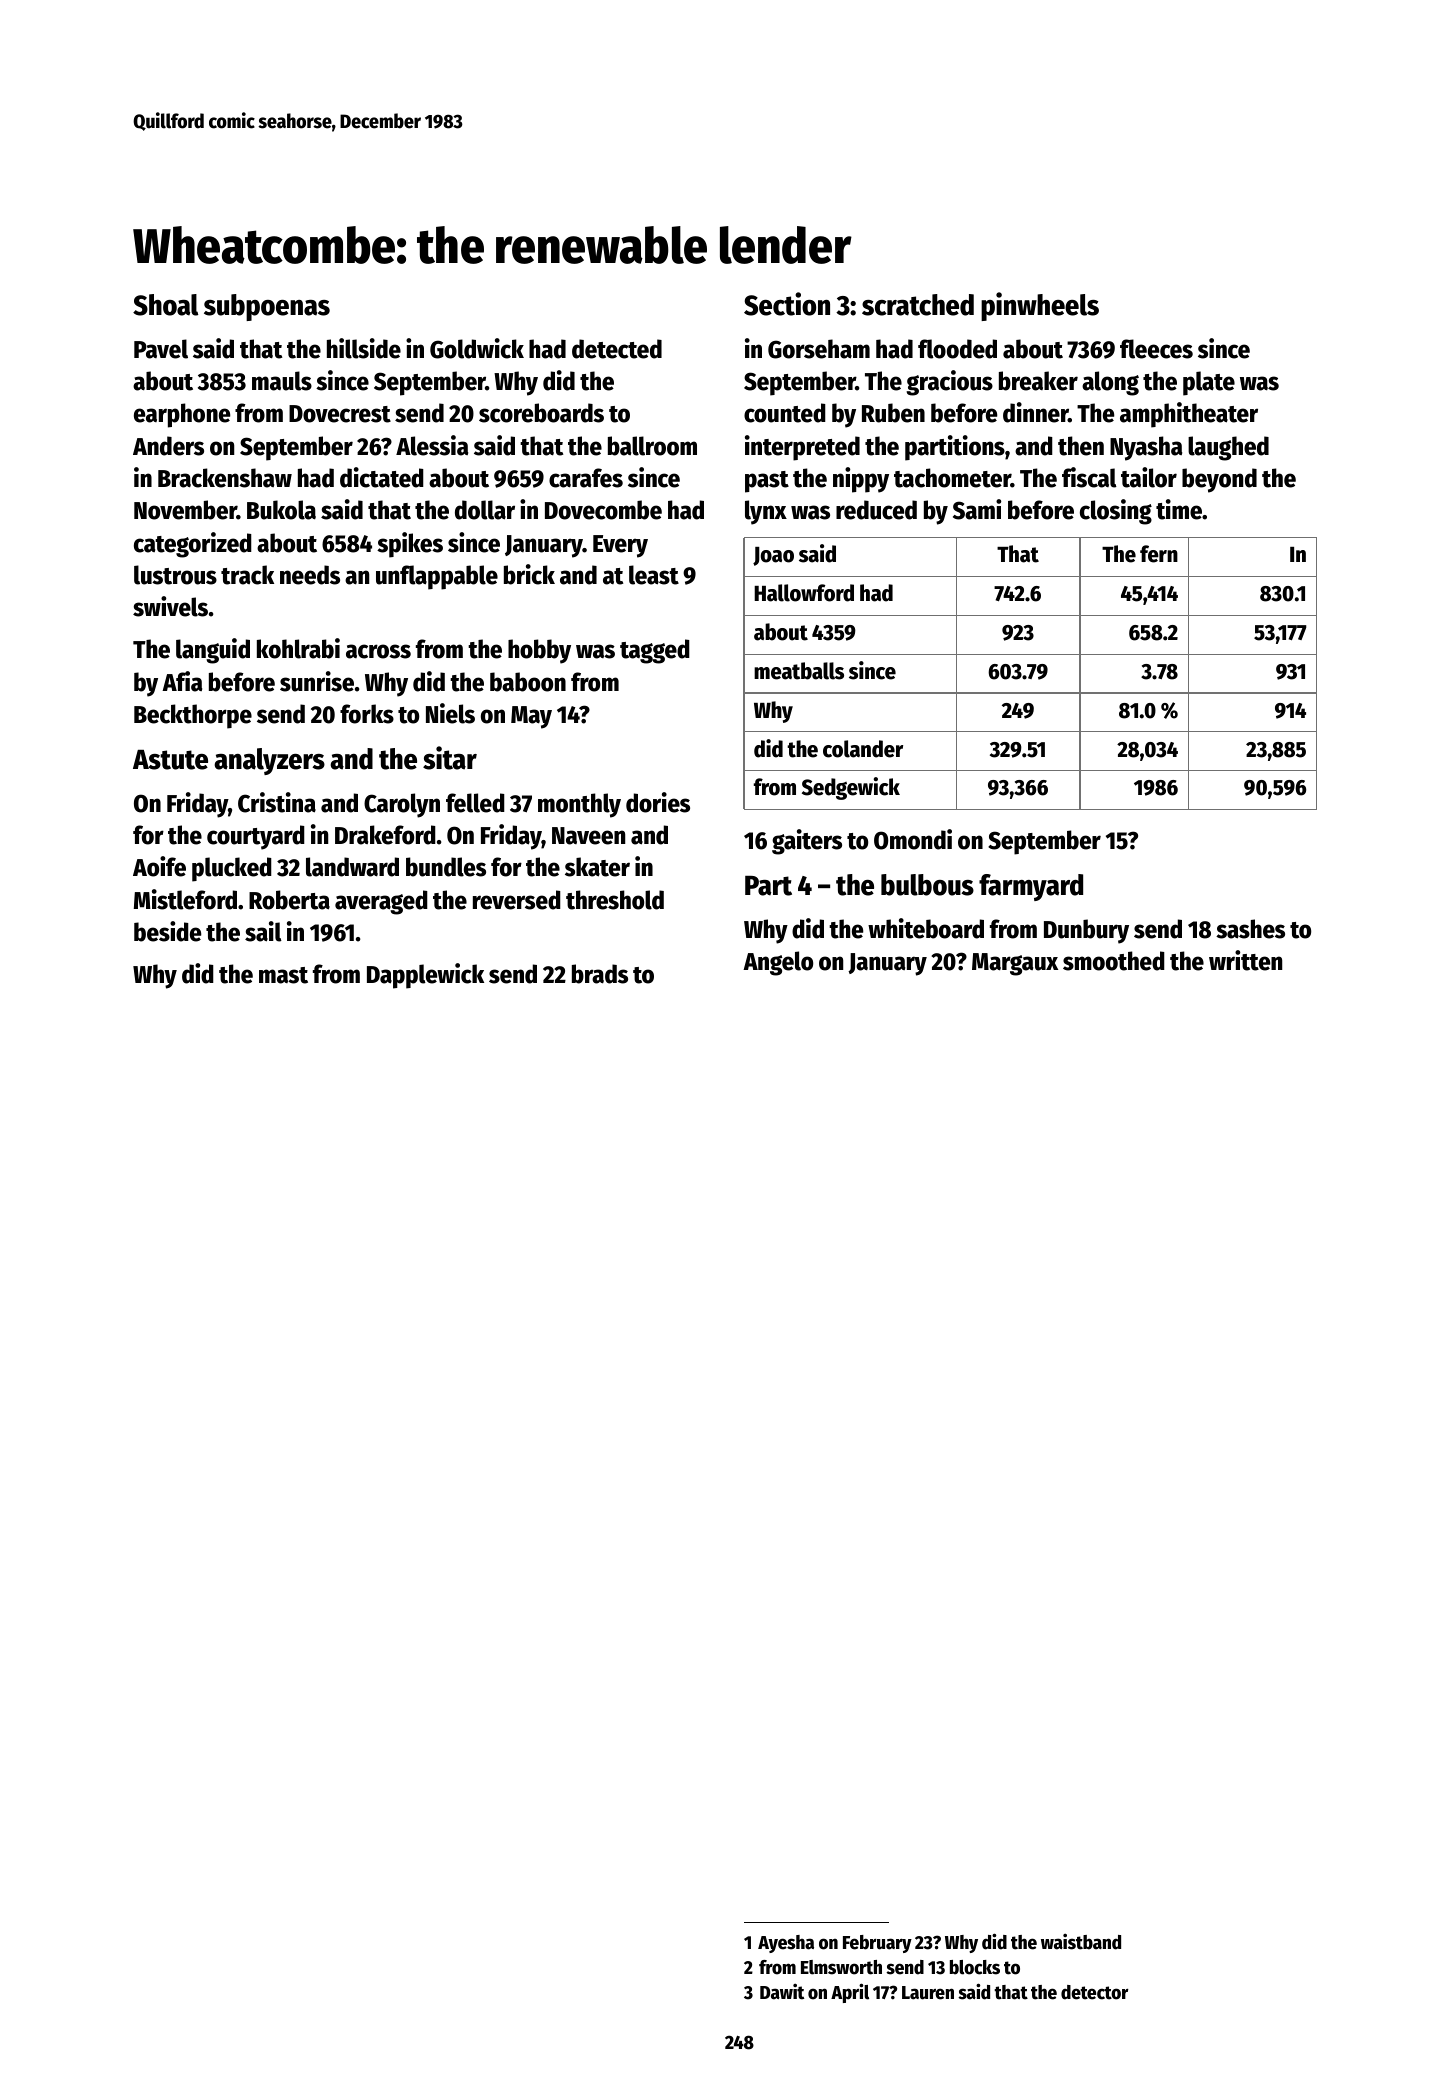 The height and width of the image is (2100, 1450). I want to click on farmyard, so click(1031, 887).
